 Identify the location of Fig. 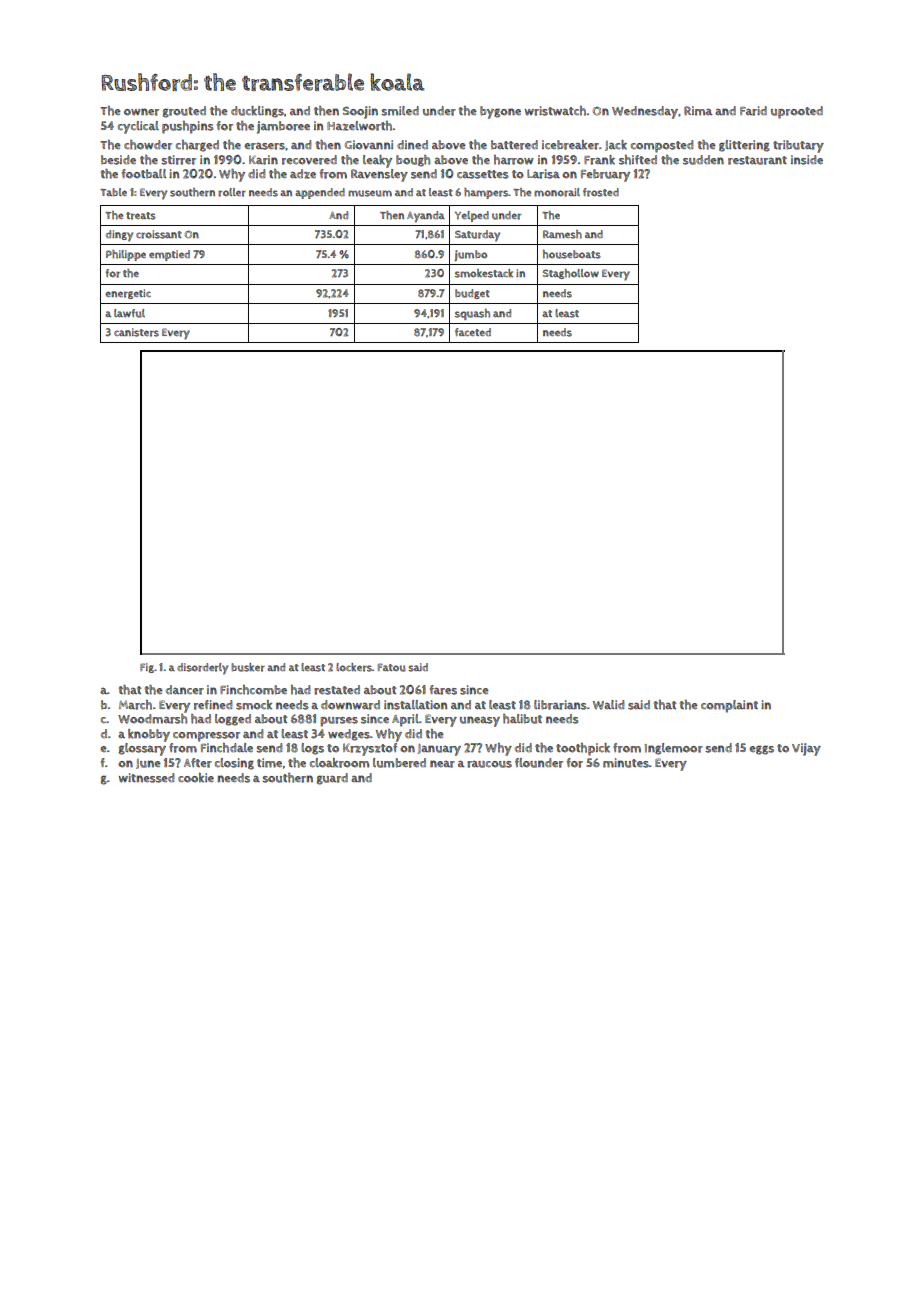
(147, 668).
